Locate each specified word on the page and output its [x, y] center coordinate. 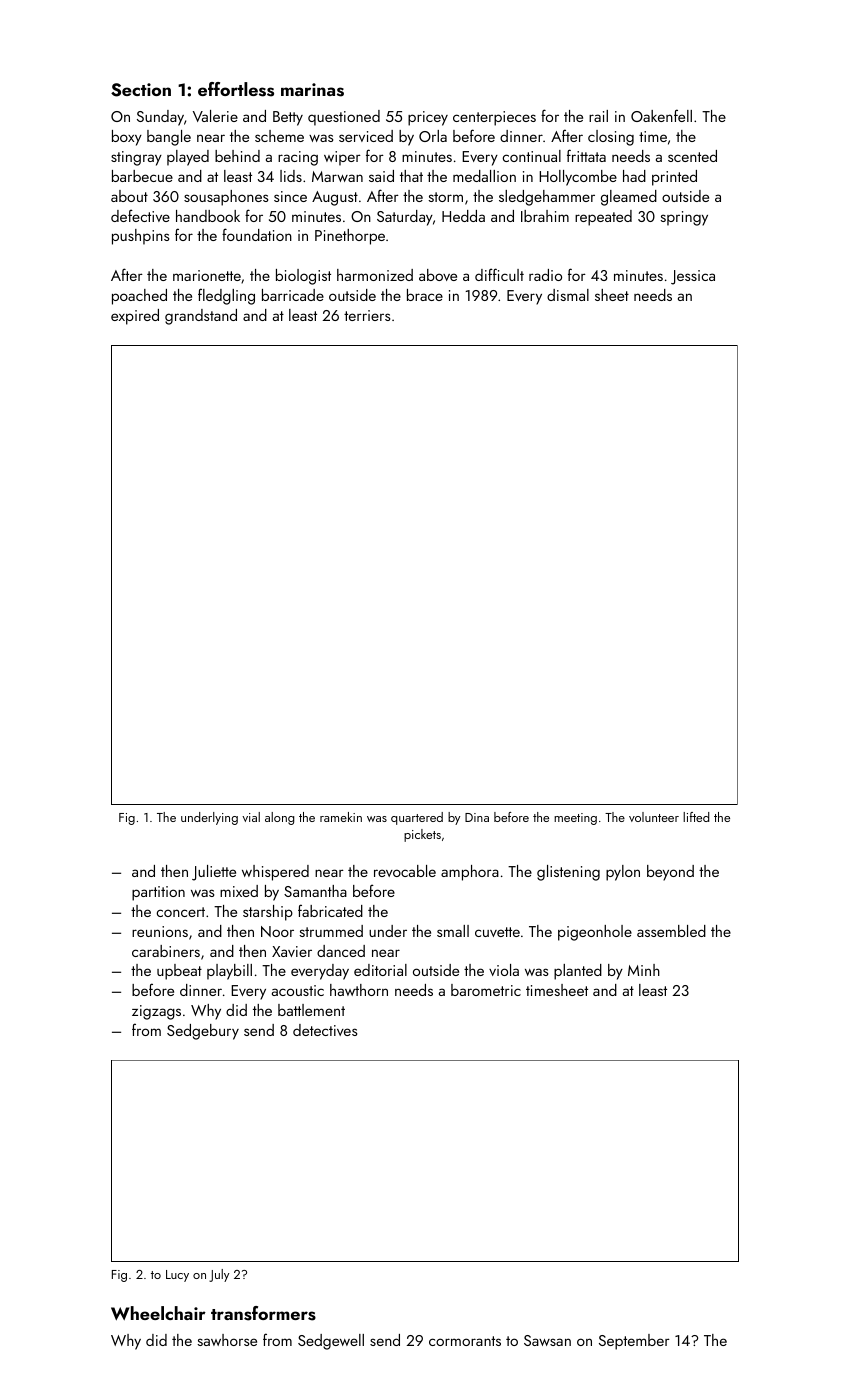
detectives [325, 1030]
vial [251, 817]
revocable [405, 871]
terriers [367, 315]
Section [141, 90]
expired [135, 317]
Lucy [177, 1276]
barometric [486, 990]
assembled [671, 931]
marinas [312, 90]
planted [578, 972]
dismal [568, 295]
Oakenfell [661, 115]
